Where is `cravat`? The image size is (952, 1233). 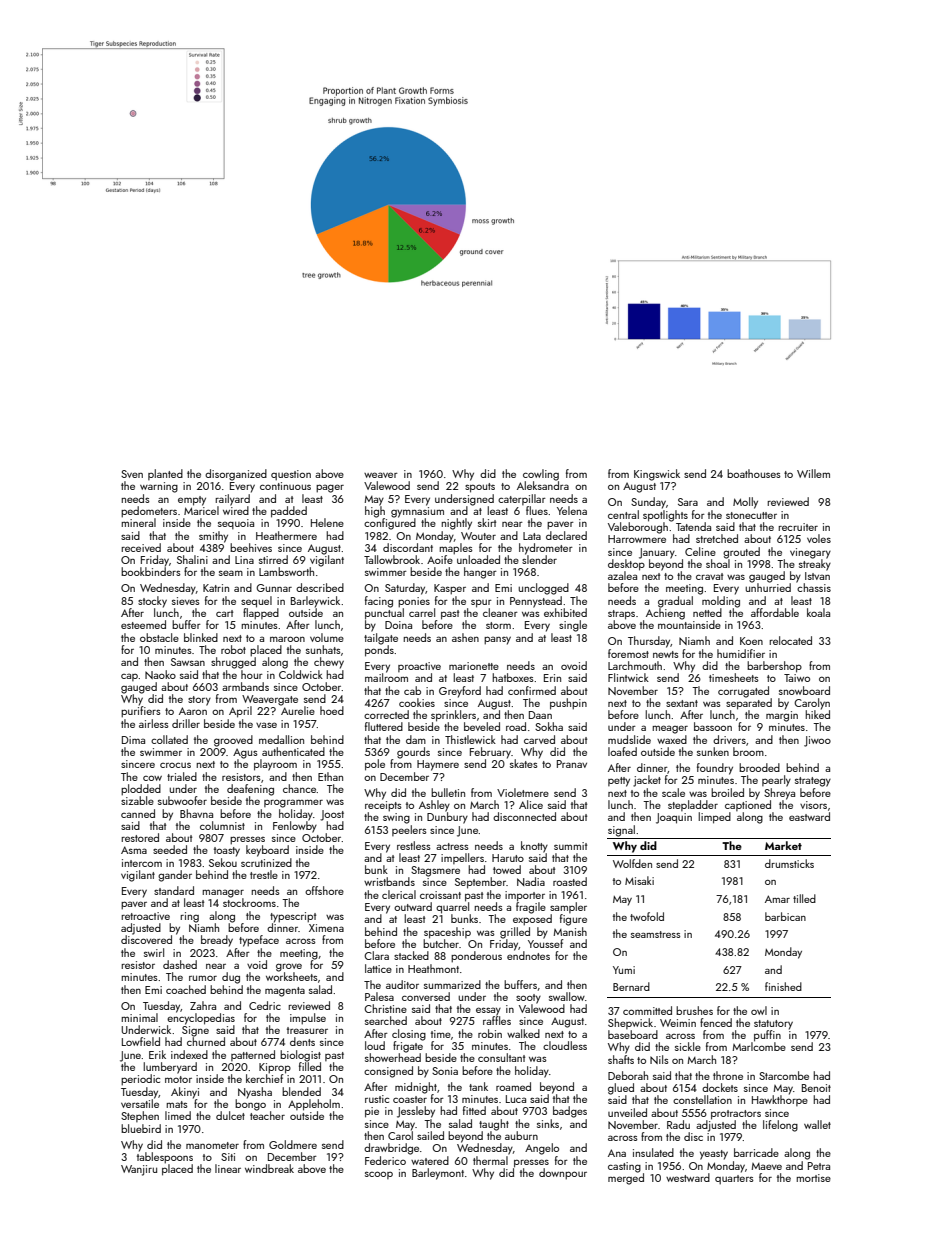
cravat is located at coordinates (709, 576).
